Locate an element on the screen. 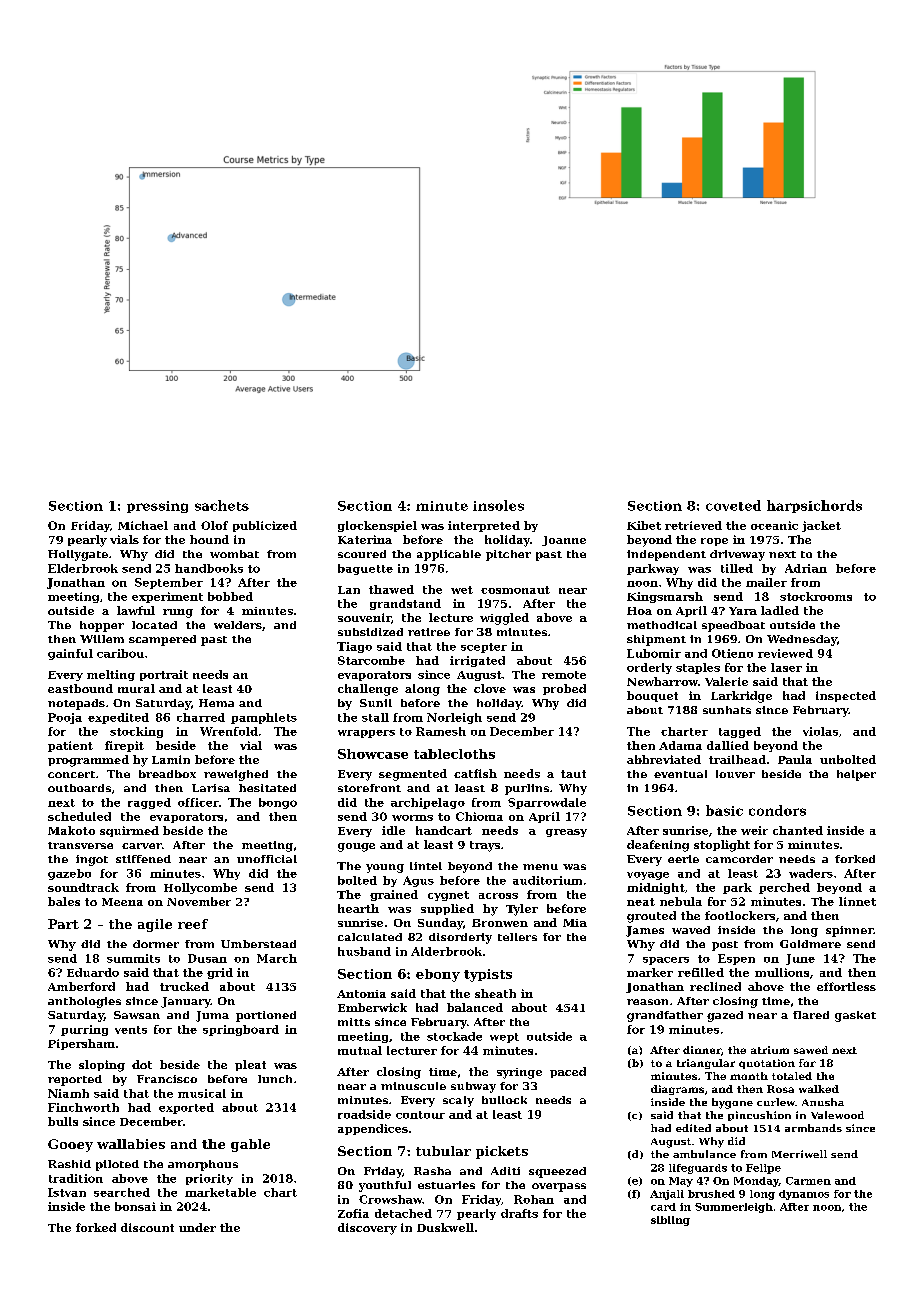 This screenshot has width=924, height=1308. Pipersham is located at coordinates (81, 1044).
